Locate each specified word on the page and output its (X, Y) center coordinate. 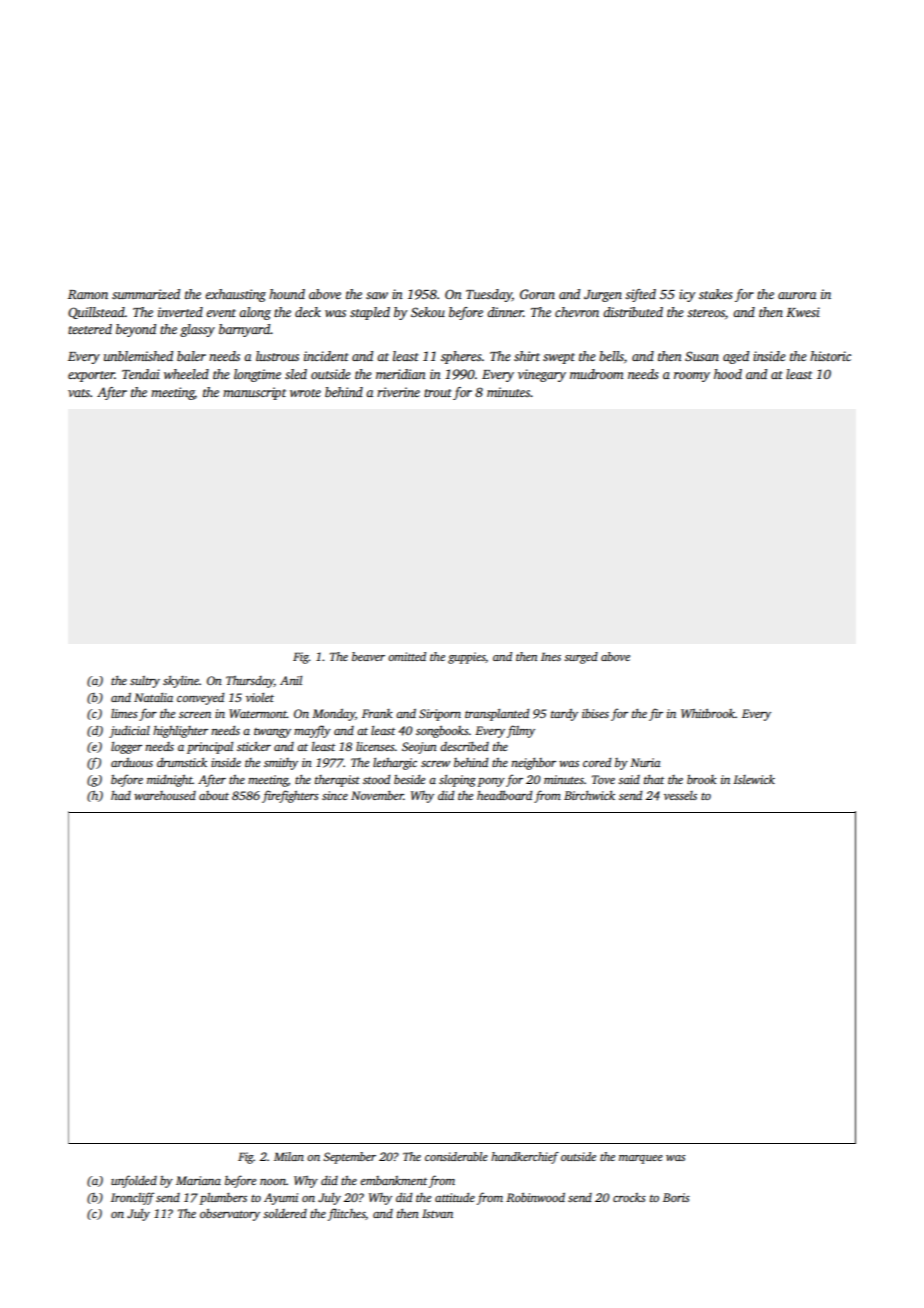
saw (377, 295)
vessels (680, 795)
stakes (715, 294)
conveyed (200, 699)
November (377, 795)
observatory (230, 1215)
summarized (146, 294)
